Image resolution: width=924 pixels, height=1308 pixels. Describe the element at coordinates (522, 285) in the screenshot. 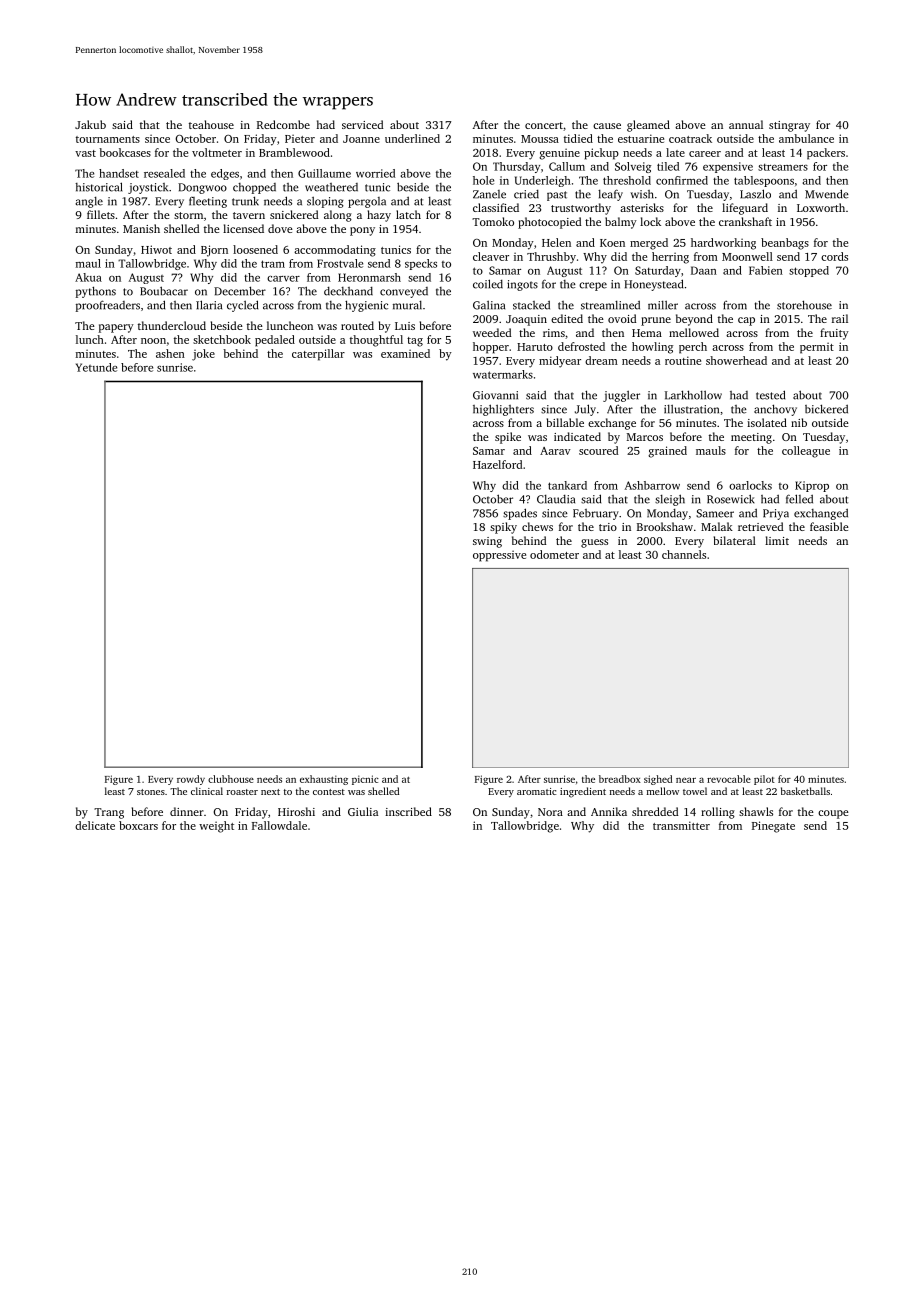

I see `ingots` at that location.
